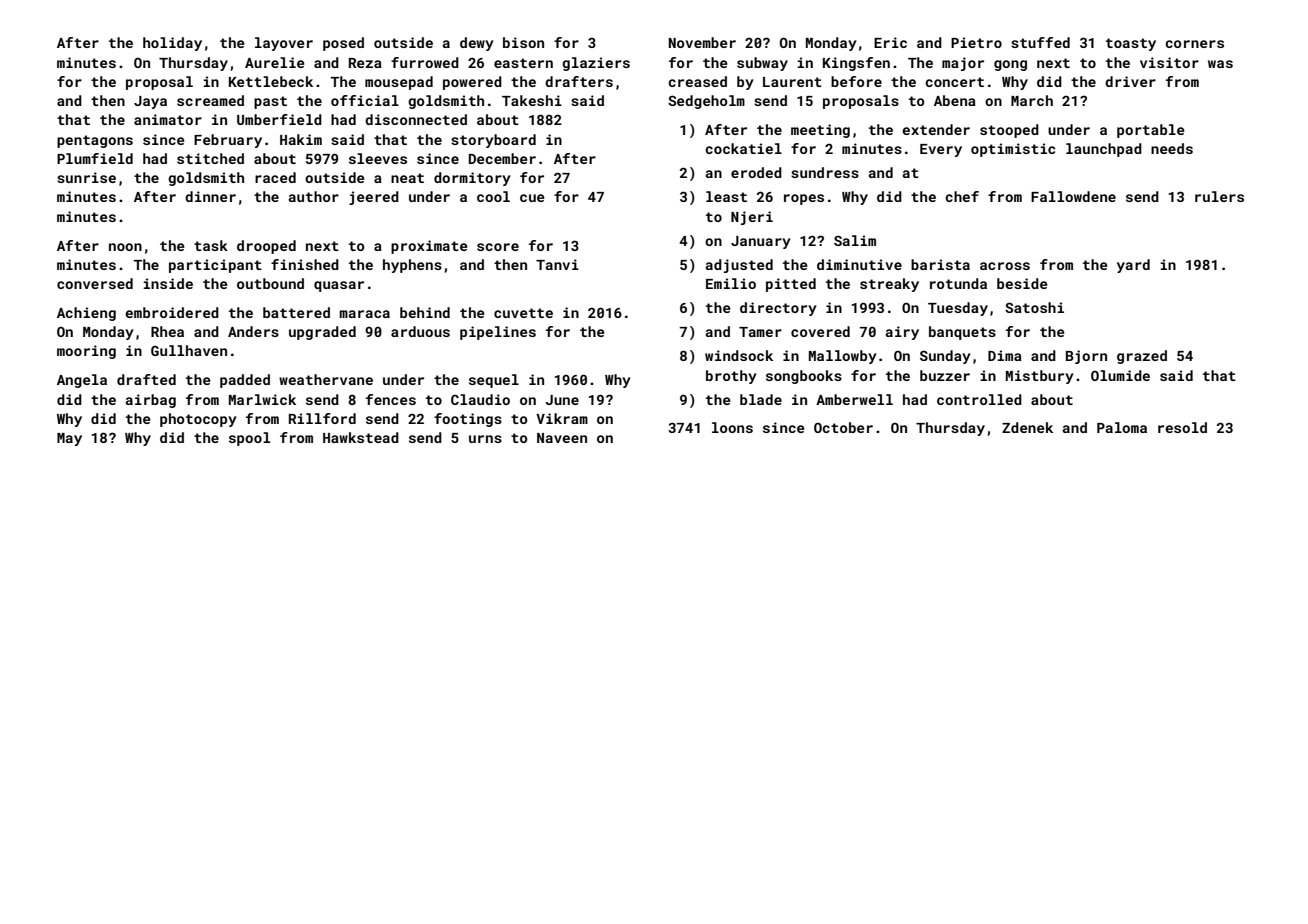 The width and height of the screenshot is (1308, 924). I want to click on Hawkstead, so click(361, 437).
